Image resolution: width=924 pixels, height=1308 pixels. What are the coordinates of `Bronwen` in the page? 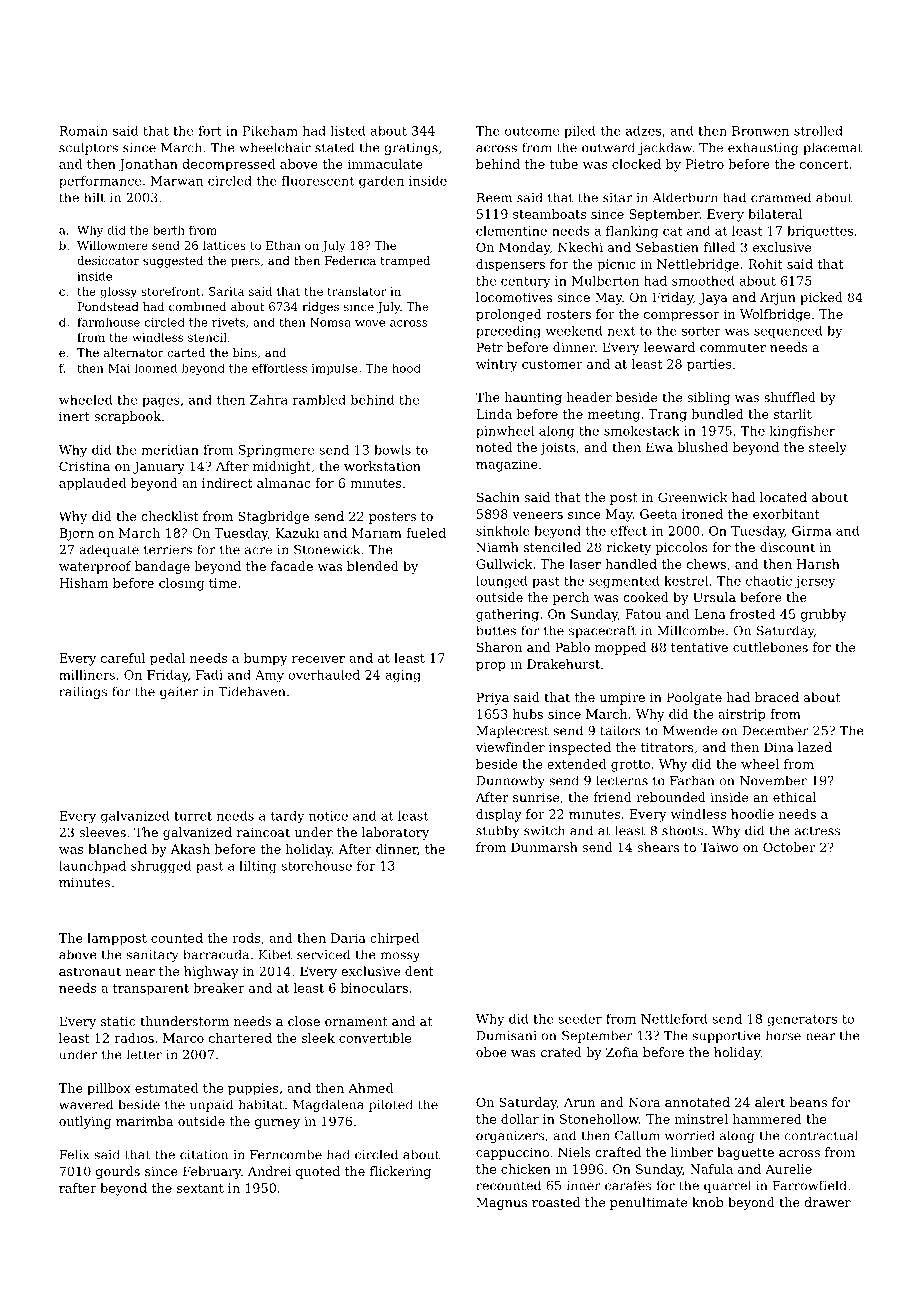 It's located at (760, 131).
